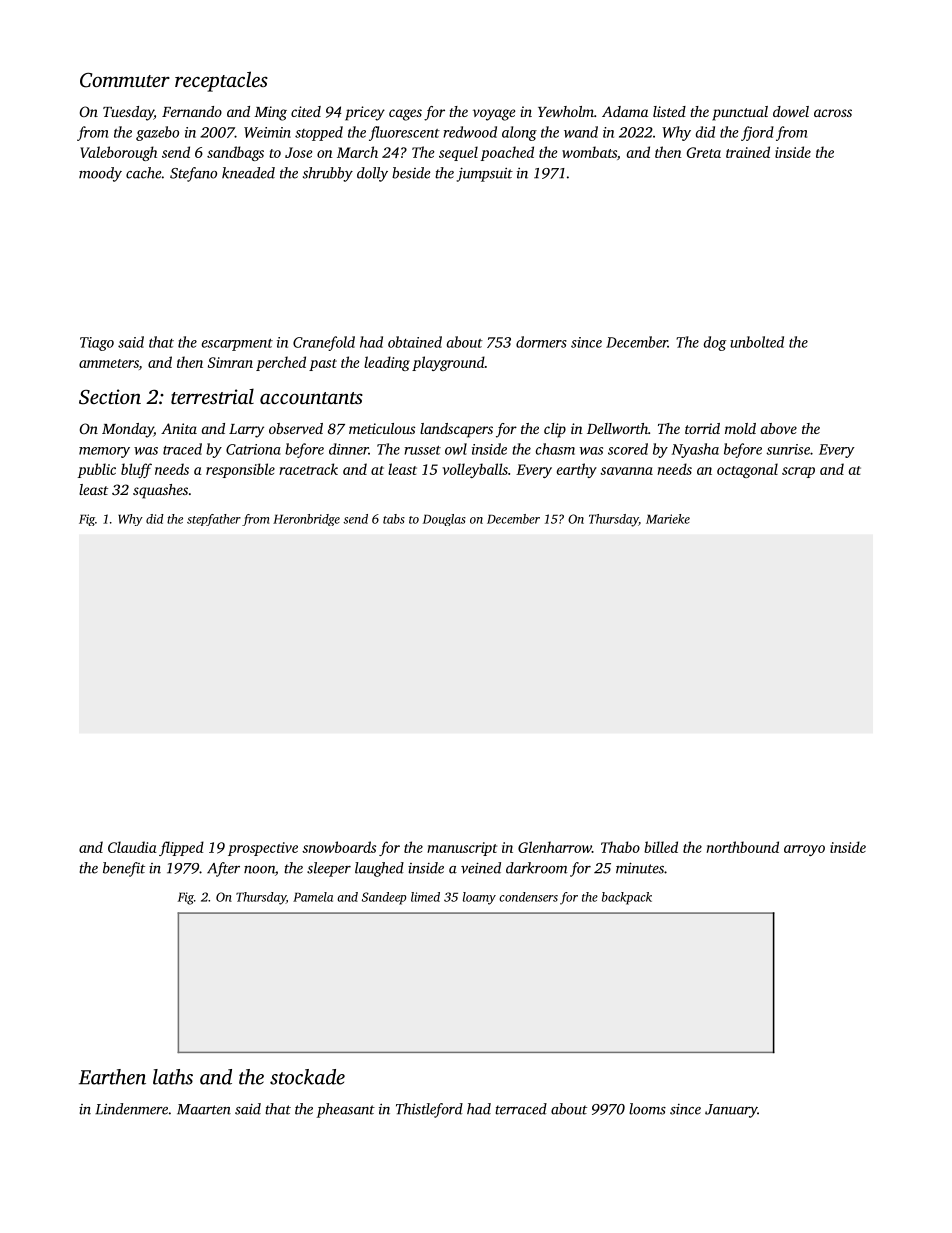  Describe the element at coordinates (221, 81) in the page. I see `receptacles` at that location.
